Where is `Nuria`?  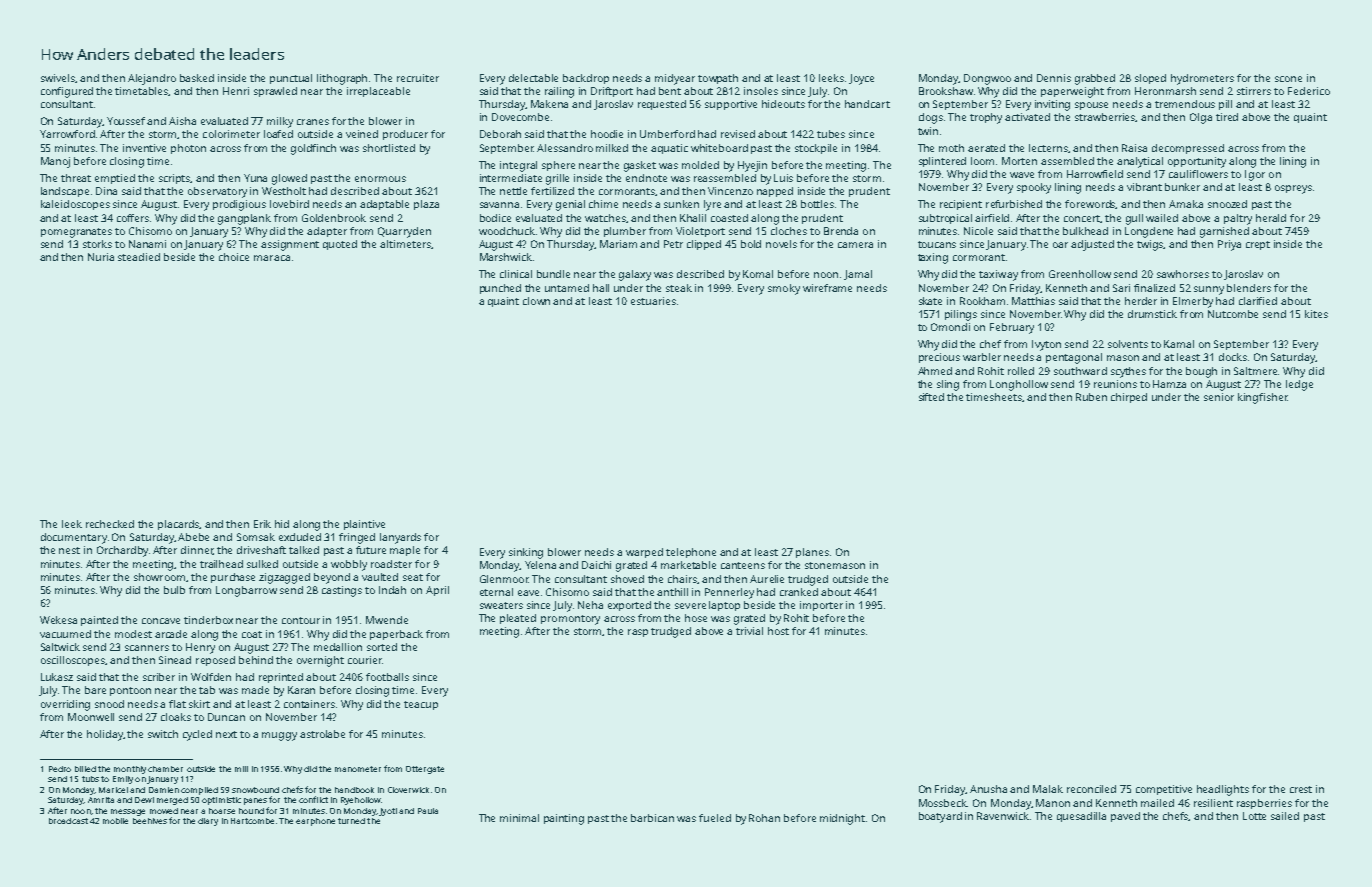
Nuria is located at coordinates (101, 257).
